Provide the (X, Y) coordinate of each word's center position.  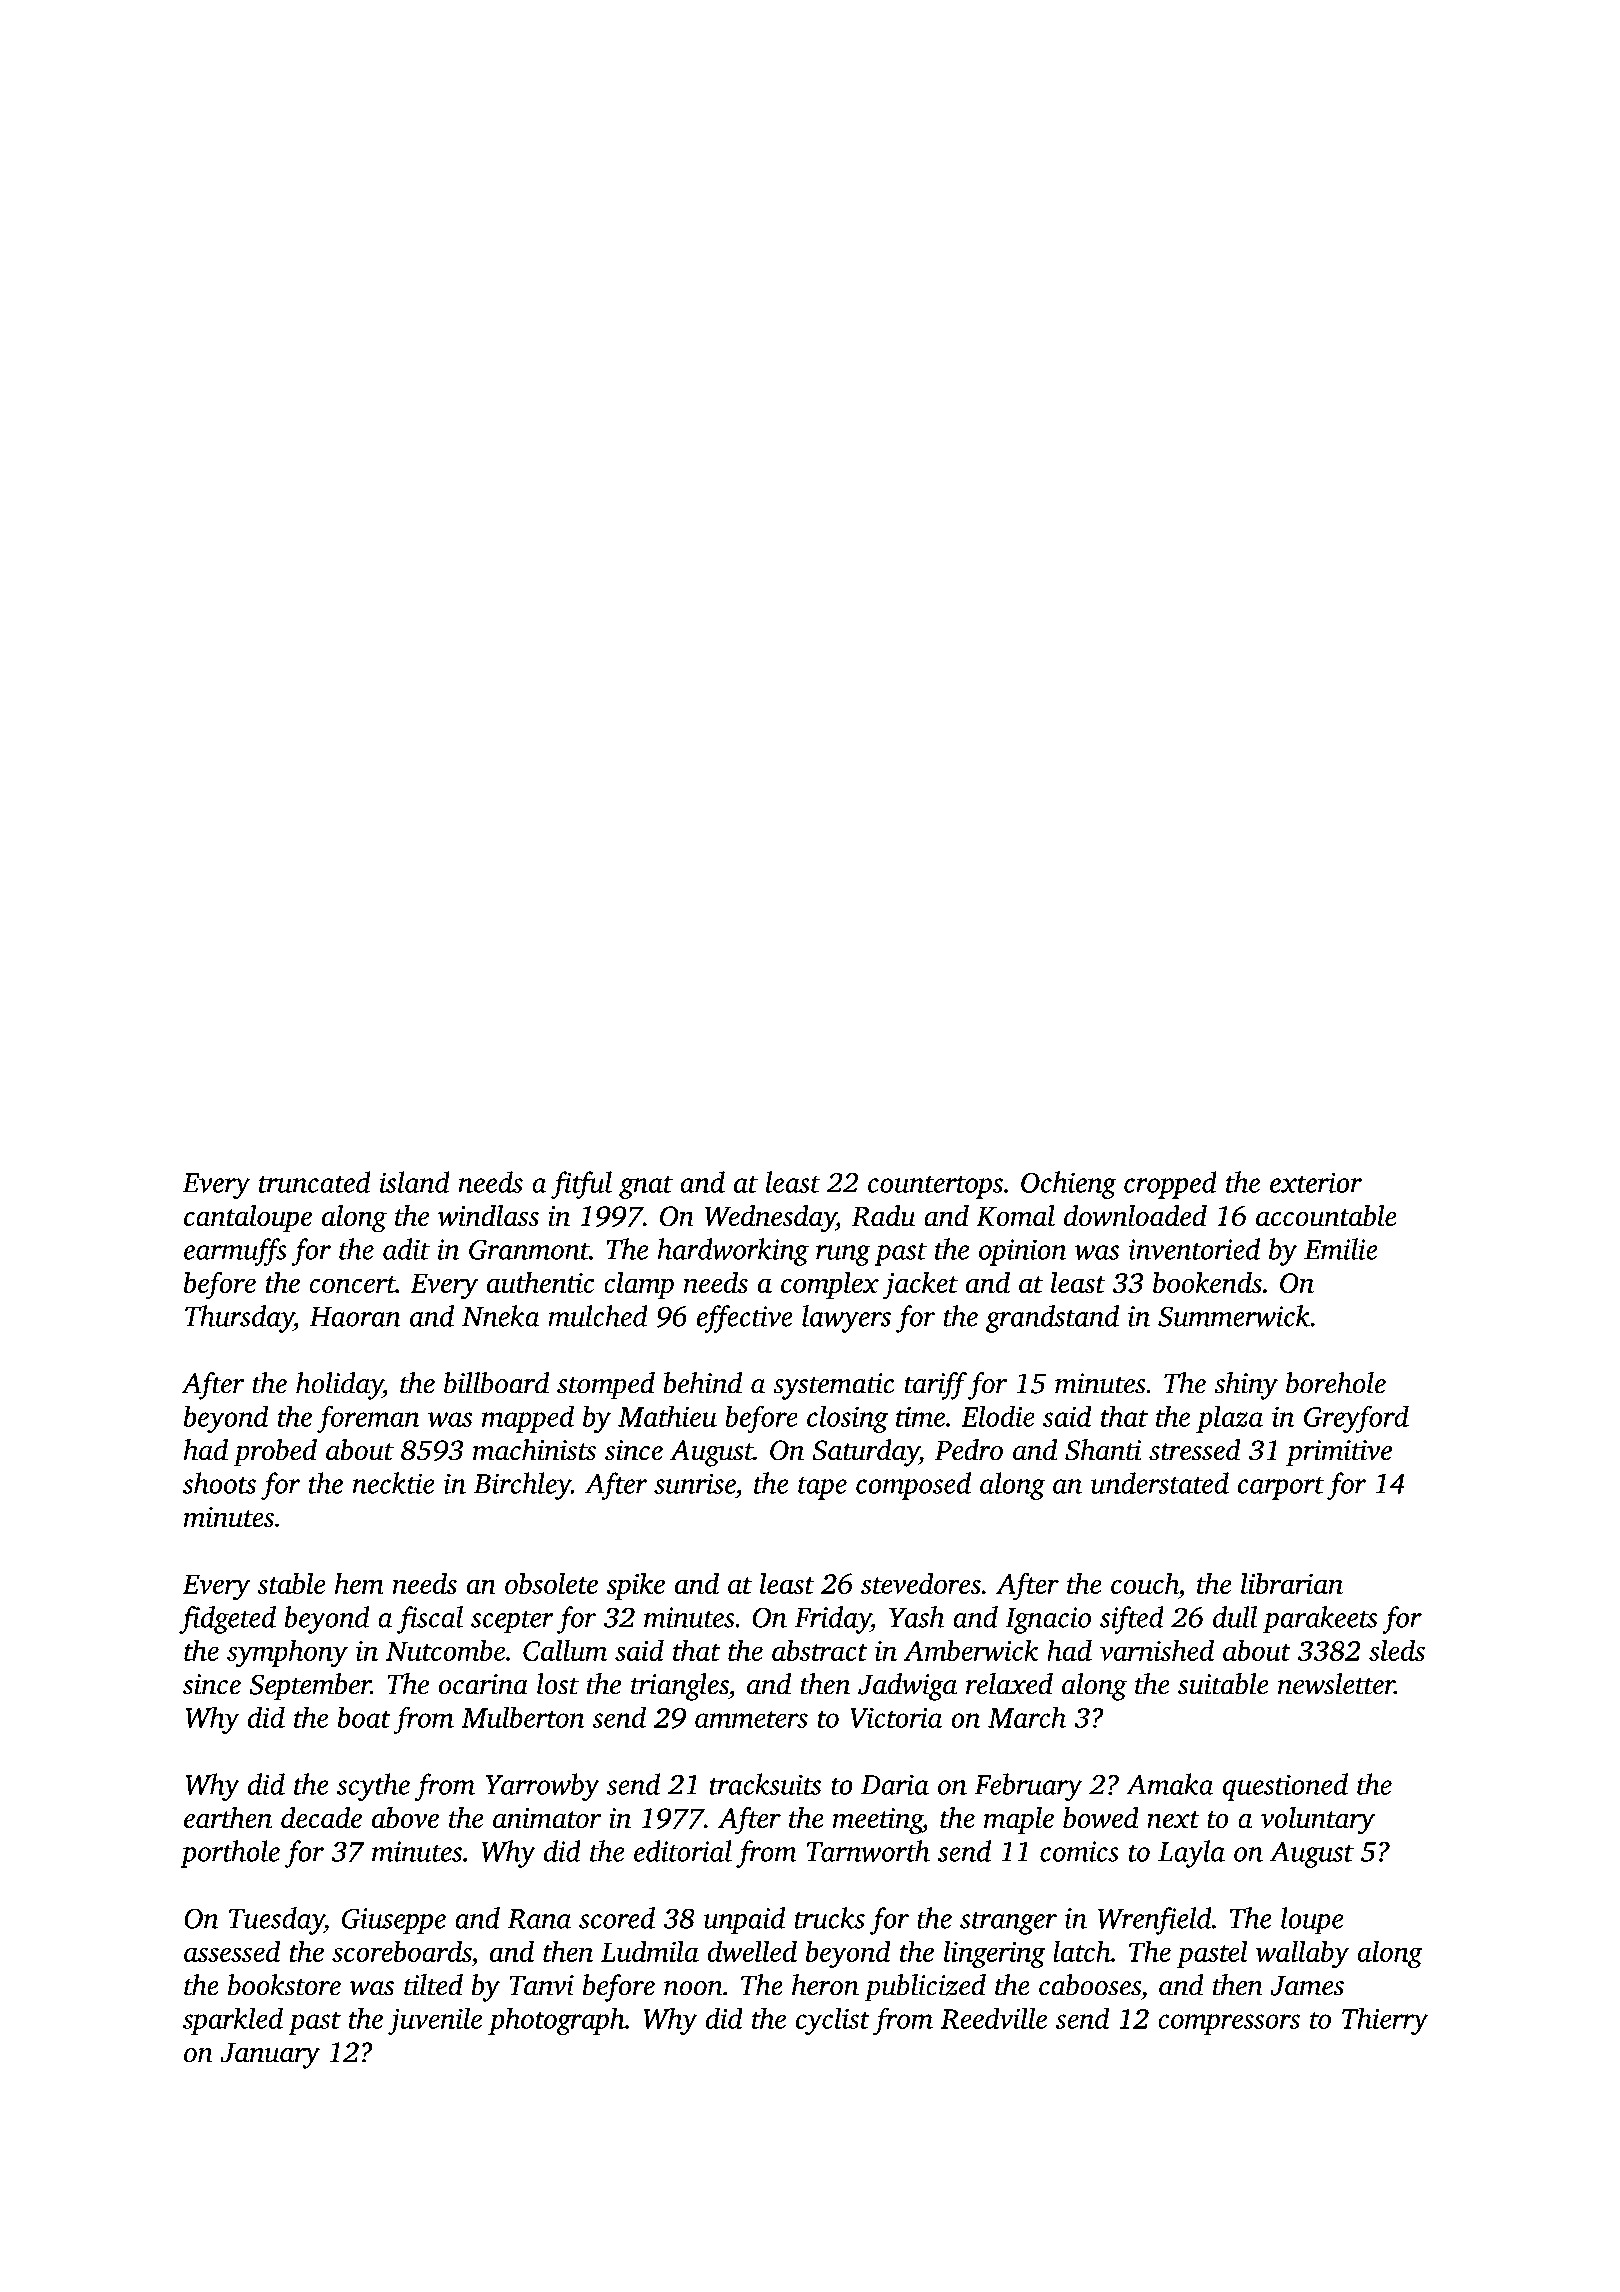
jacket (920, 1286)
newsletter (1336, 1684)
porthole (230, 1854)
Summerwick (1234, 1316)
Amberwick (971, 1650)
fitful (581, 1185)
